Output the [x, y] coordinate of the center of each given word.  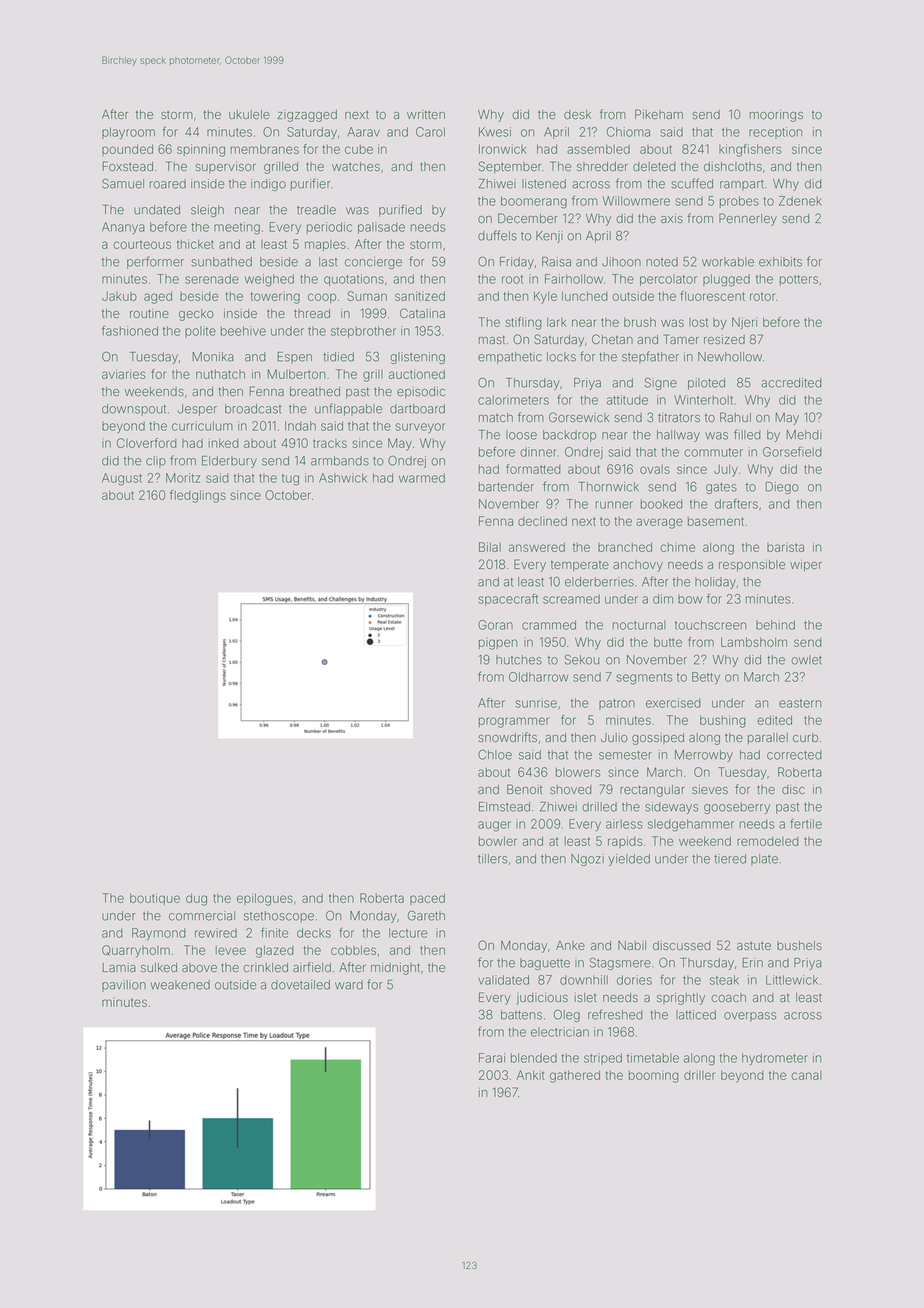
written [426, 114]
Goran [495, 625]
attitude [627, 400]
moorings [776, 115]
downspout [134, 410]
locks [561, 357]
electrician [560, 1032]
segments [644, 679]
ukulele [249, 114]
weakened [180, 985]
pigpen [498, 643]
